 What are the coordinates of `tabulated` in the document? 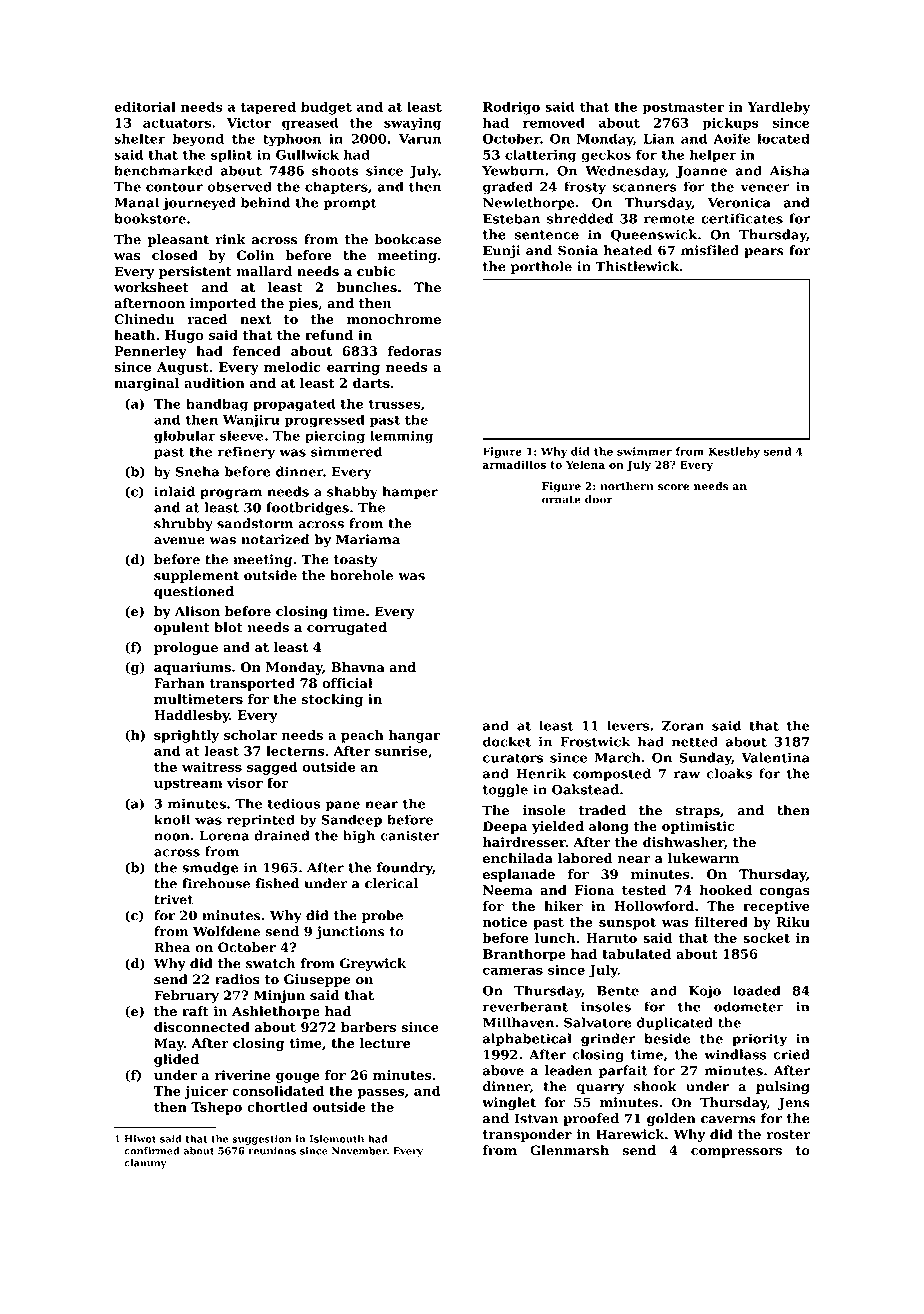 It's located at (636, 954).
